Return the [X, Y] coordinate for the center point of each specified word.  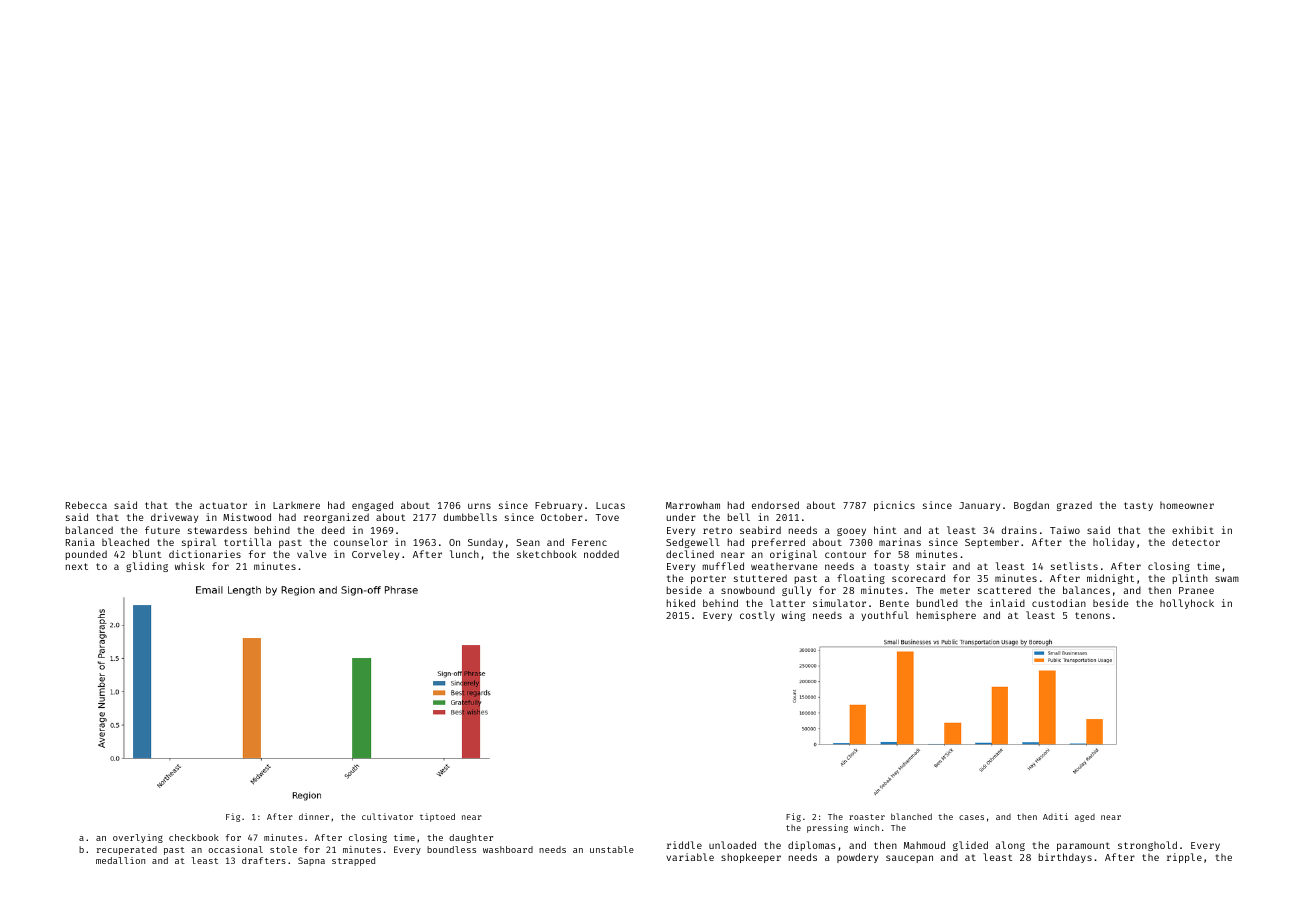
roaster [867, 817]
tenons [1092, 615]
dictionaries [205, 554]
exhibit [1193, 530]
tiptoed [437, 817]
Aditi [1055, 816]
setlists [1074, 566]
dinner [314, 816]
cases [971, 817]
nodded [601, 554]
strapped [353, 861]
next [77, 566]
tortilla [247, 542]
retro [717, 530]
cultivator [387, 816]
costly [757, 616]
